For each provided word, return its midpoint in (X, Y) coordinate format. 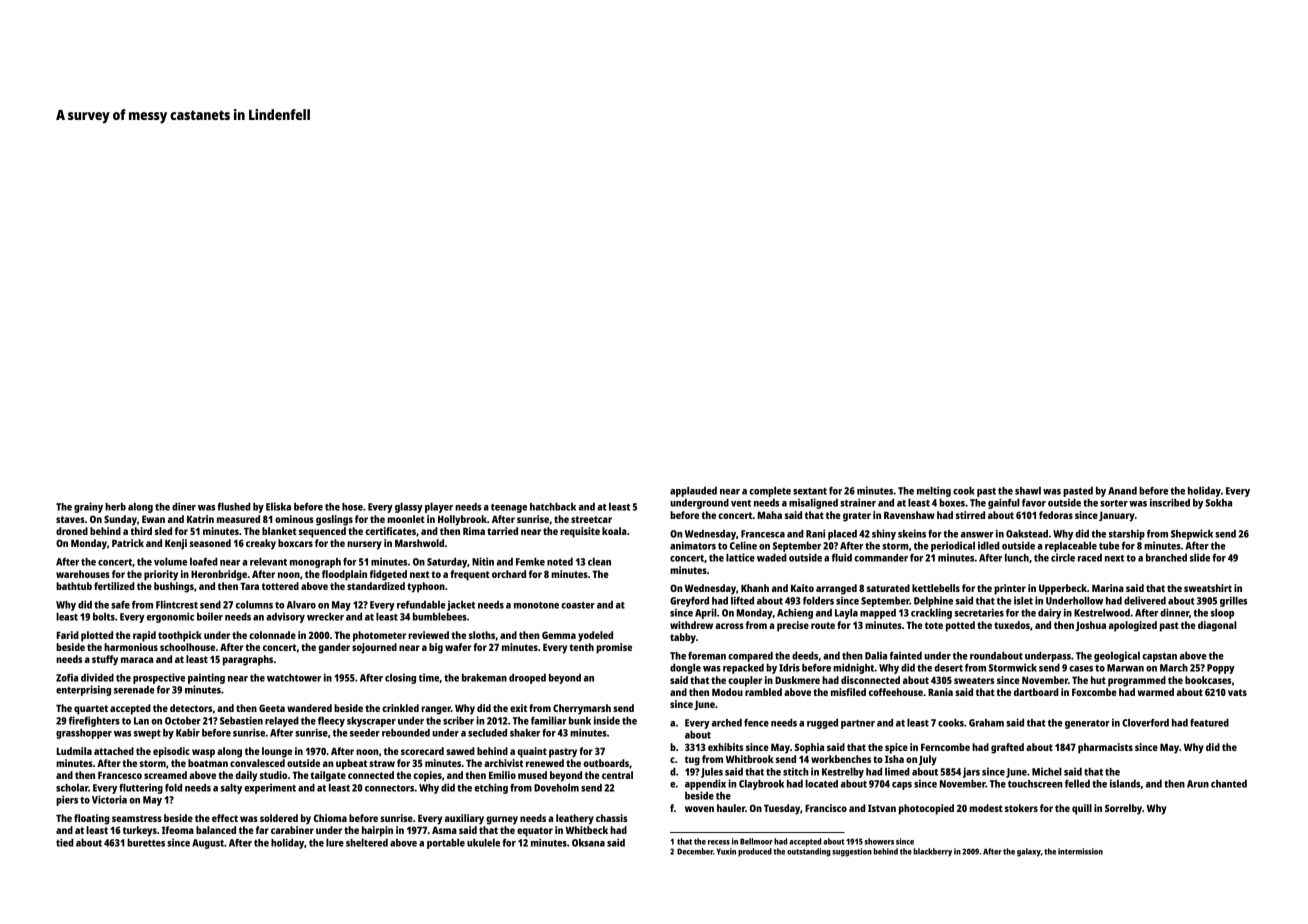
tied (65, 842)
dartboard (1036, 692)
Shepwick (1192, 534)
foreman (707, 656)
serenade (134, 690)
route (823, 625)
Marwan (1125, 668)
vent (741, 503)
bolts (104, 617)
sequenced (322, 532)
